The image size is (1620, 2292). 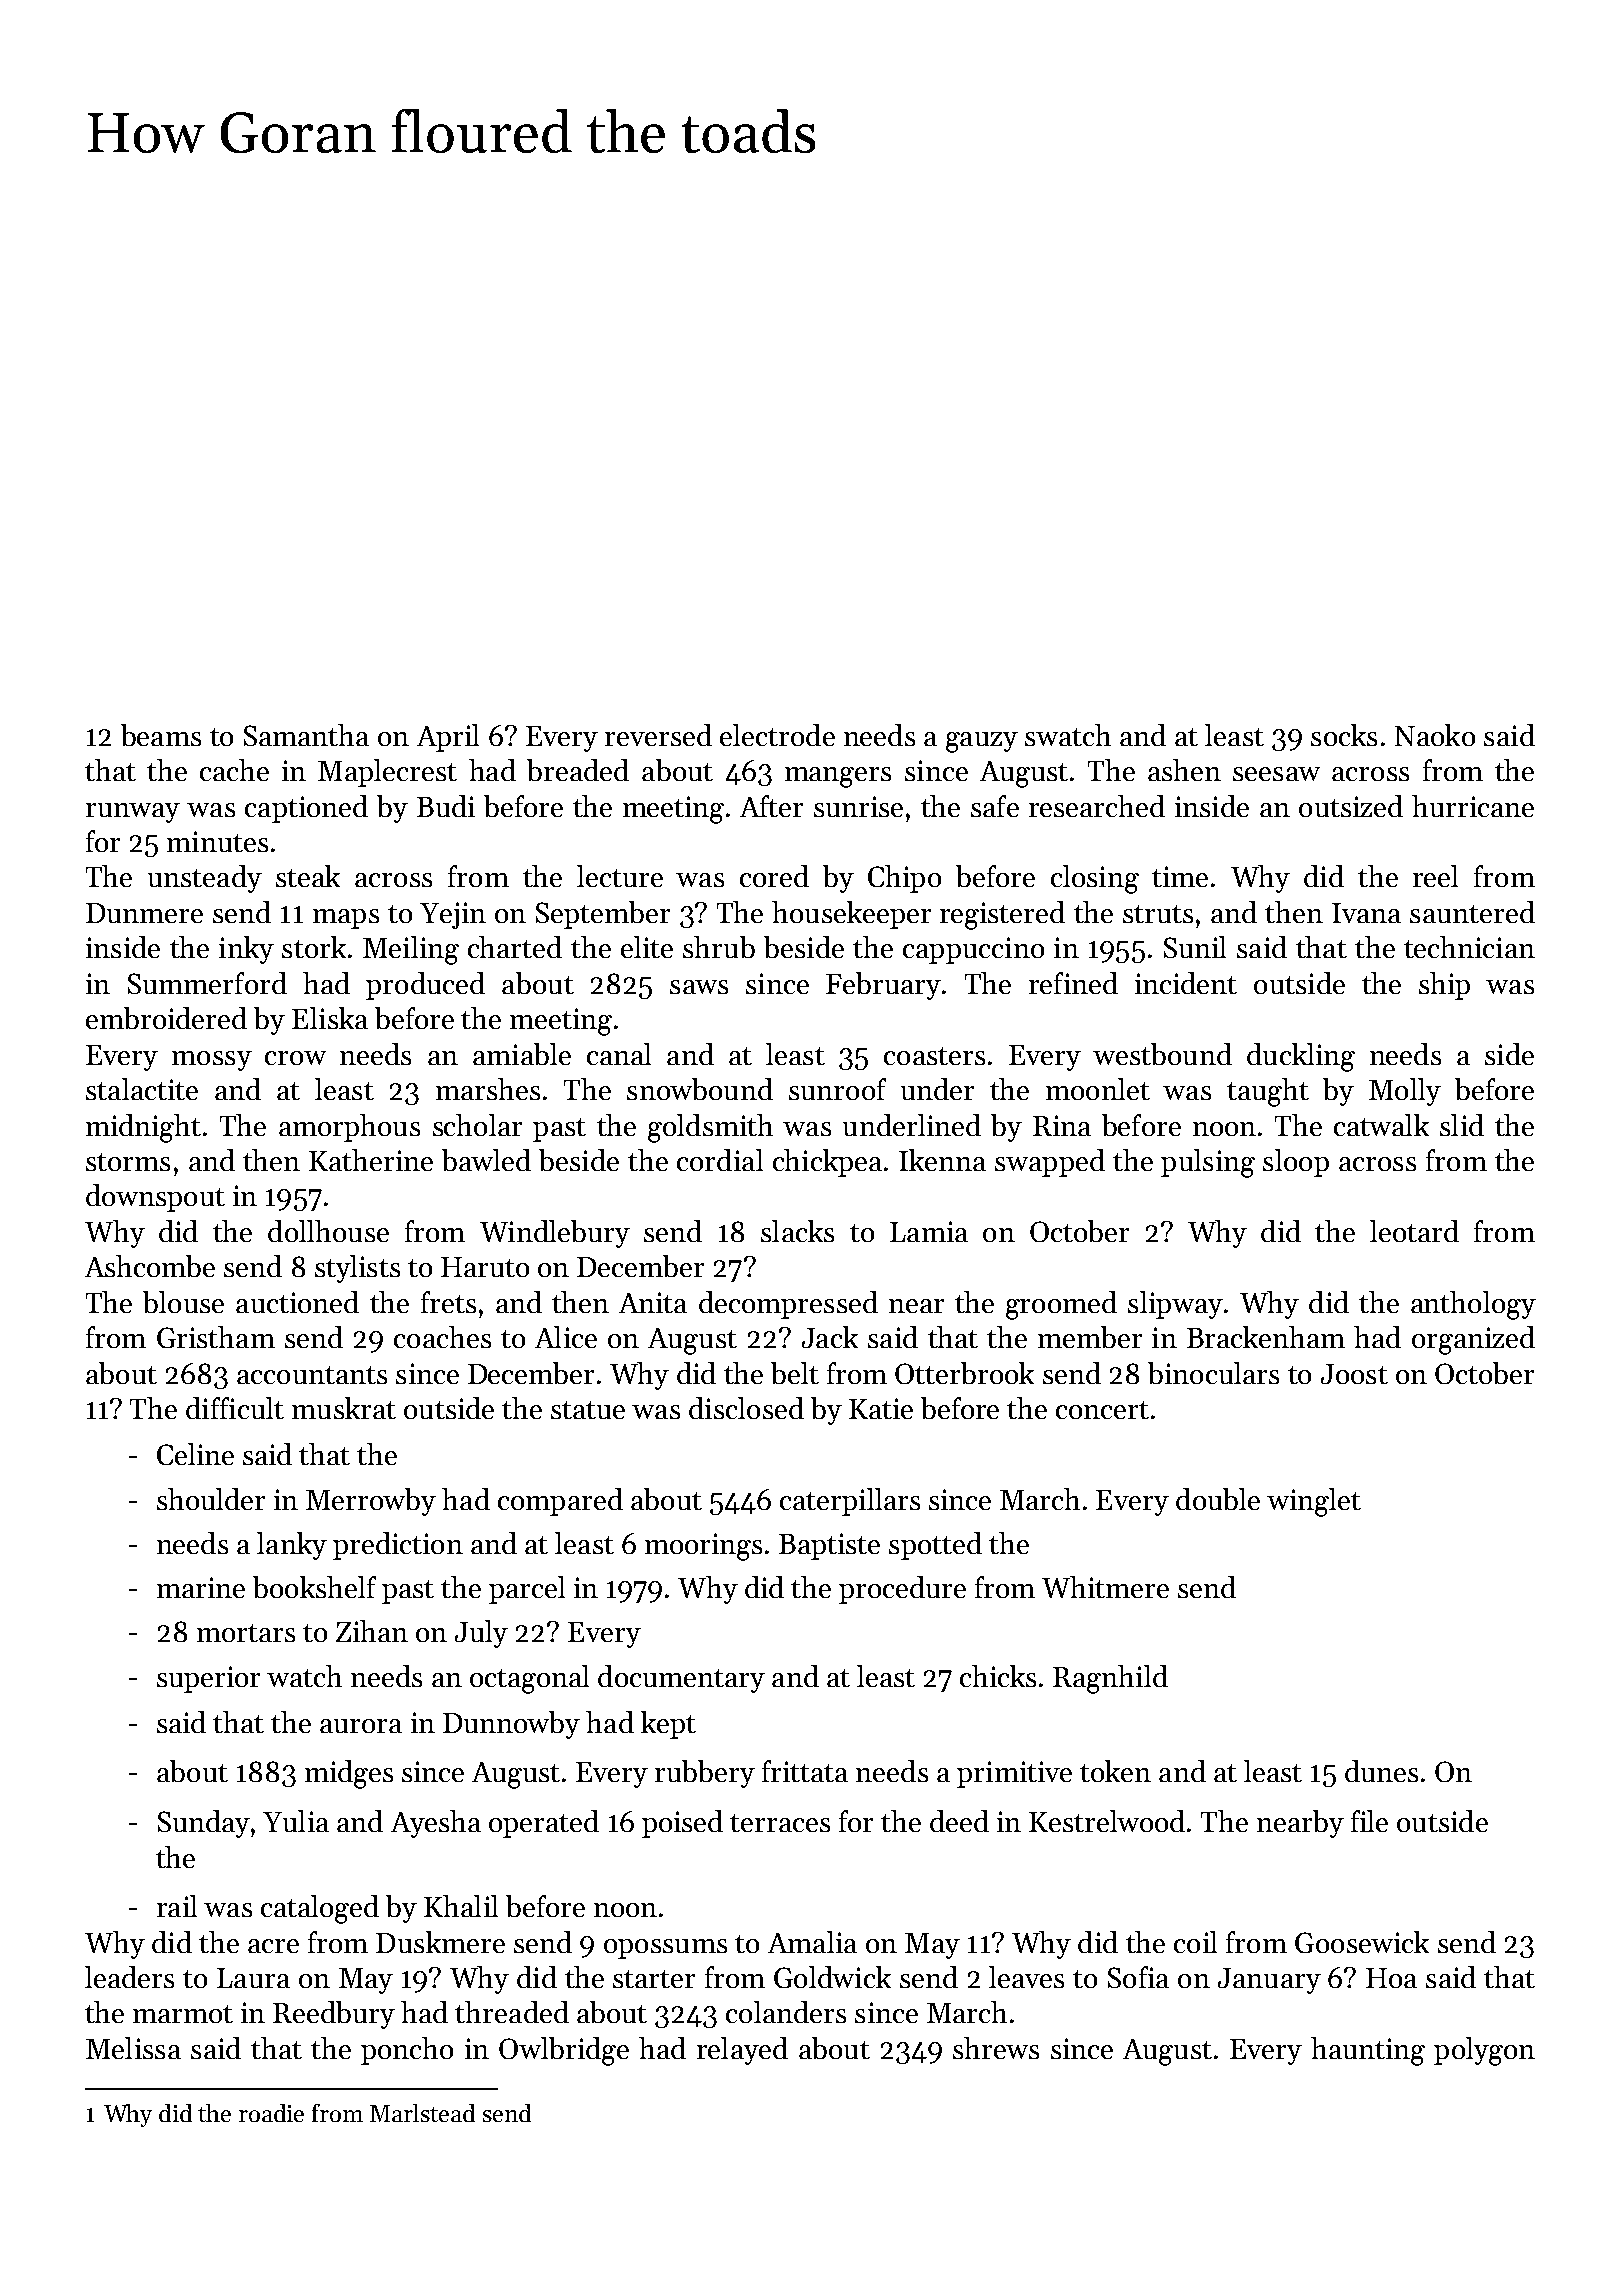 What do you see at coordinates (1180, 876) in the document?
I see `time` at bounding box center [1180, 876].
